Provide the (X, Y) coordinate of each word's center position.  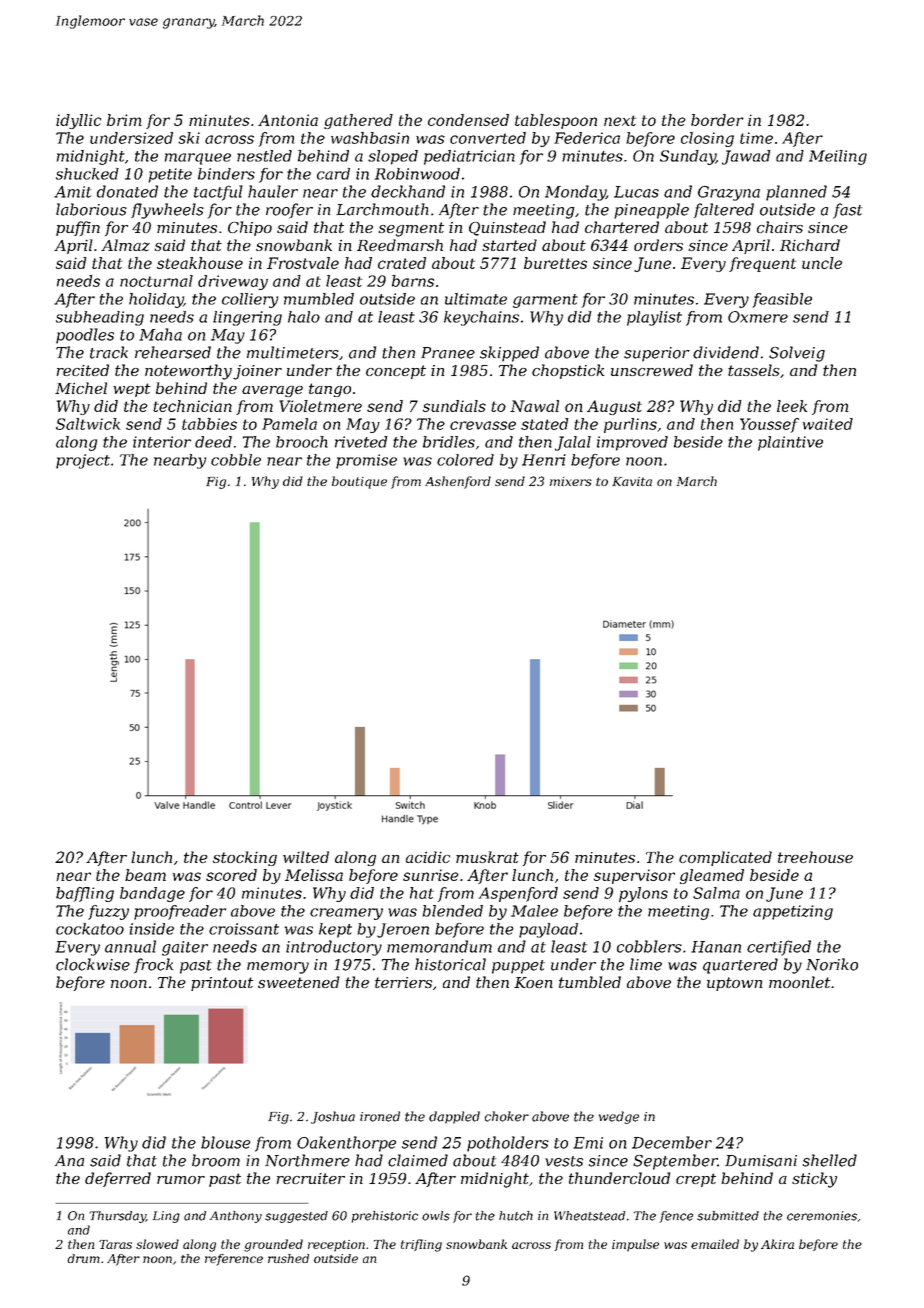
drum (83, 1258)
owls (436, 1216)
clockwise (93, 964)
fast (847, 211)
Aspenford (518, 894)
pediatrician (469, 157)
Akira (777, 1244)
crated (402, 263)
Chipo (250, 228)
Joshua (333, 1117)
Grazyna (729, 193)
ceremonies (822, 1216)
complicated (725, 858)
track (109, 352)
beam (145, 875)
